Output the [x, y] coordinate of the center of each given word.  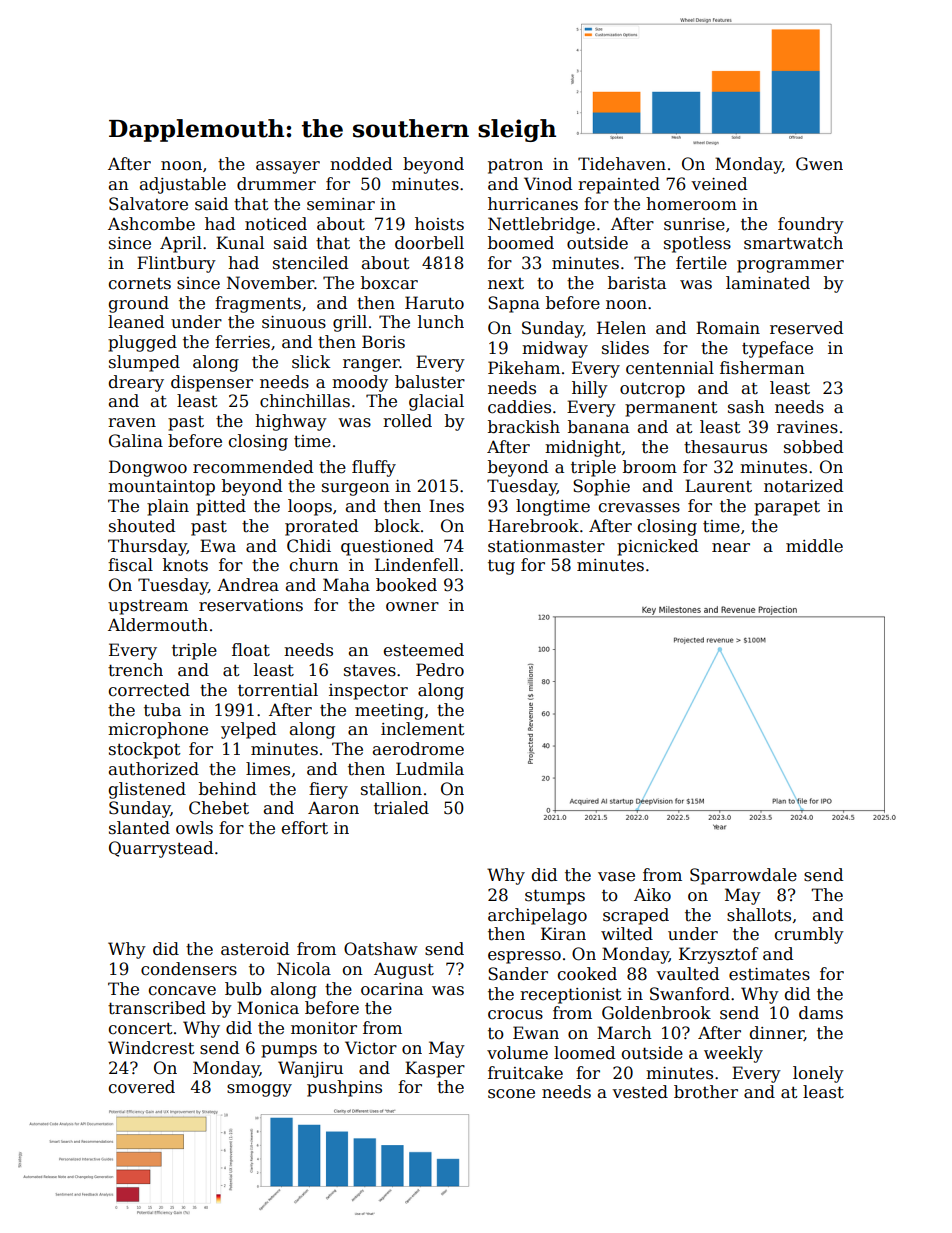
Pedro [440, 670]
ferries [242, 342]
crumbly [809, 935]
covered [142, 1087]
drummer [276, 184]
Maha [346, 585]
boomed [521, 243]
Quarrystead [161, 849]
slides [625, 348]
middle [814, 546]
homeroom [691, 204]
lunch [441, 322]
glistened [147, 790]
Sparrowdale [743, 876]
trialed [401, 808]
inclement [423, 729]
